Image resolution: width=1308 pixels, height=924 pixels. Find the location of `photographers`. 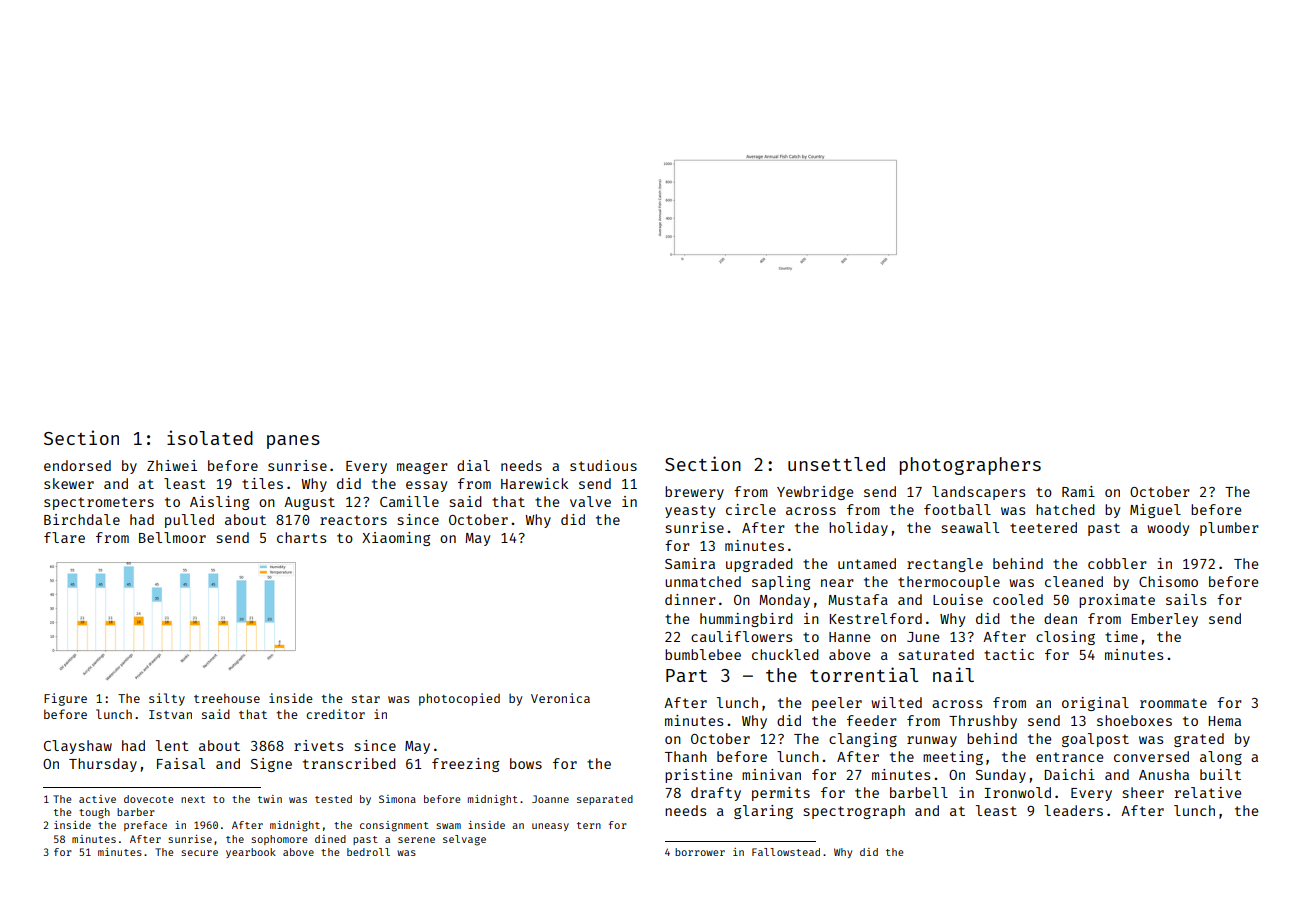

photographers is located at coordinates (970, 466).
